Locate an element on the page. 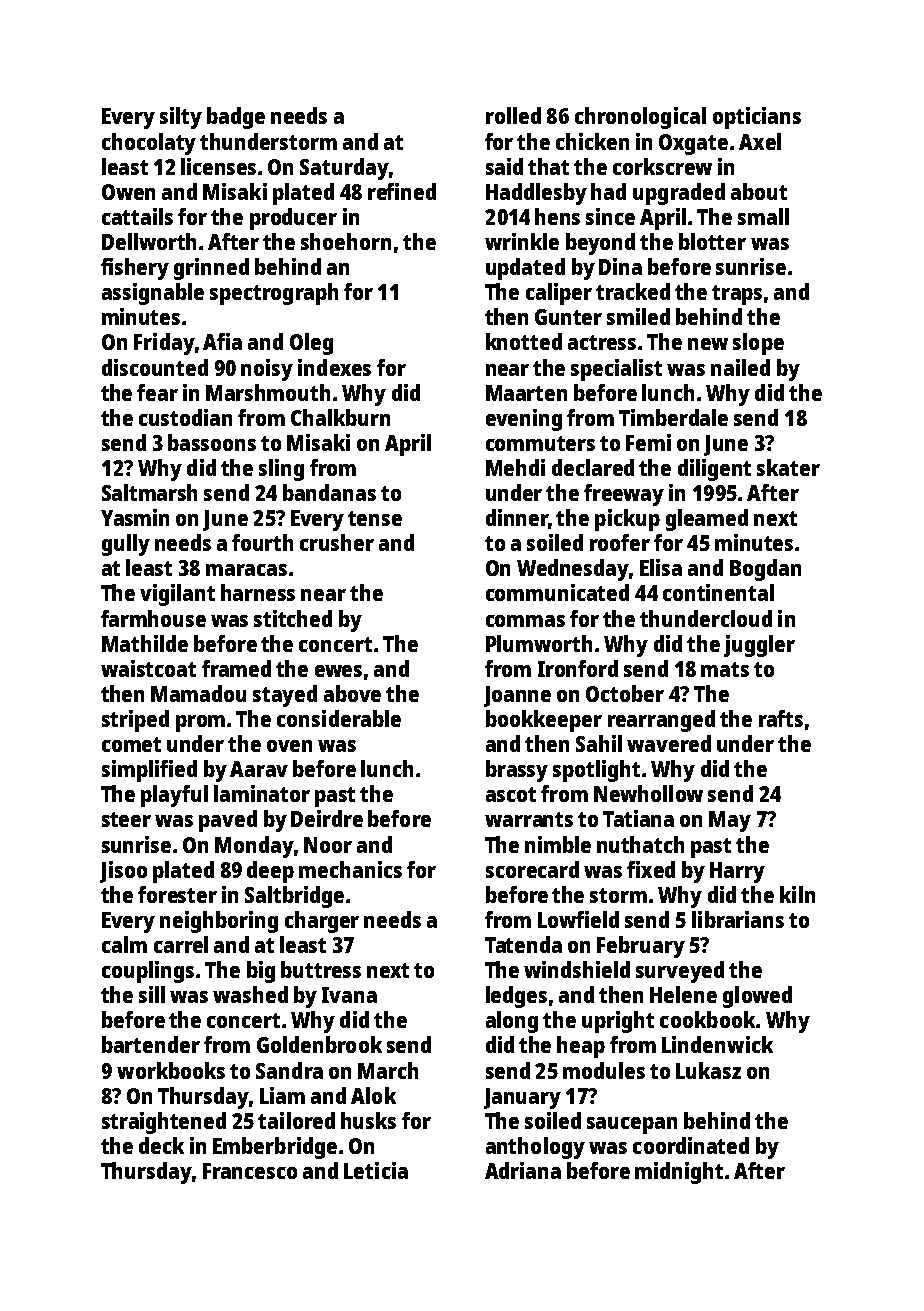 The height and width of the page is (1311, 924). juggler is located at coordinates (759, 646).
